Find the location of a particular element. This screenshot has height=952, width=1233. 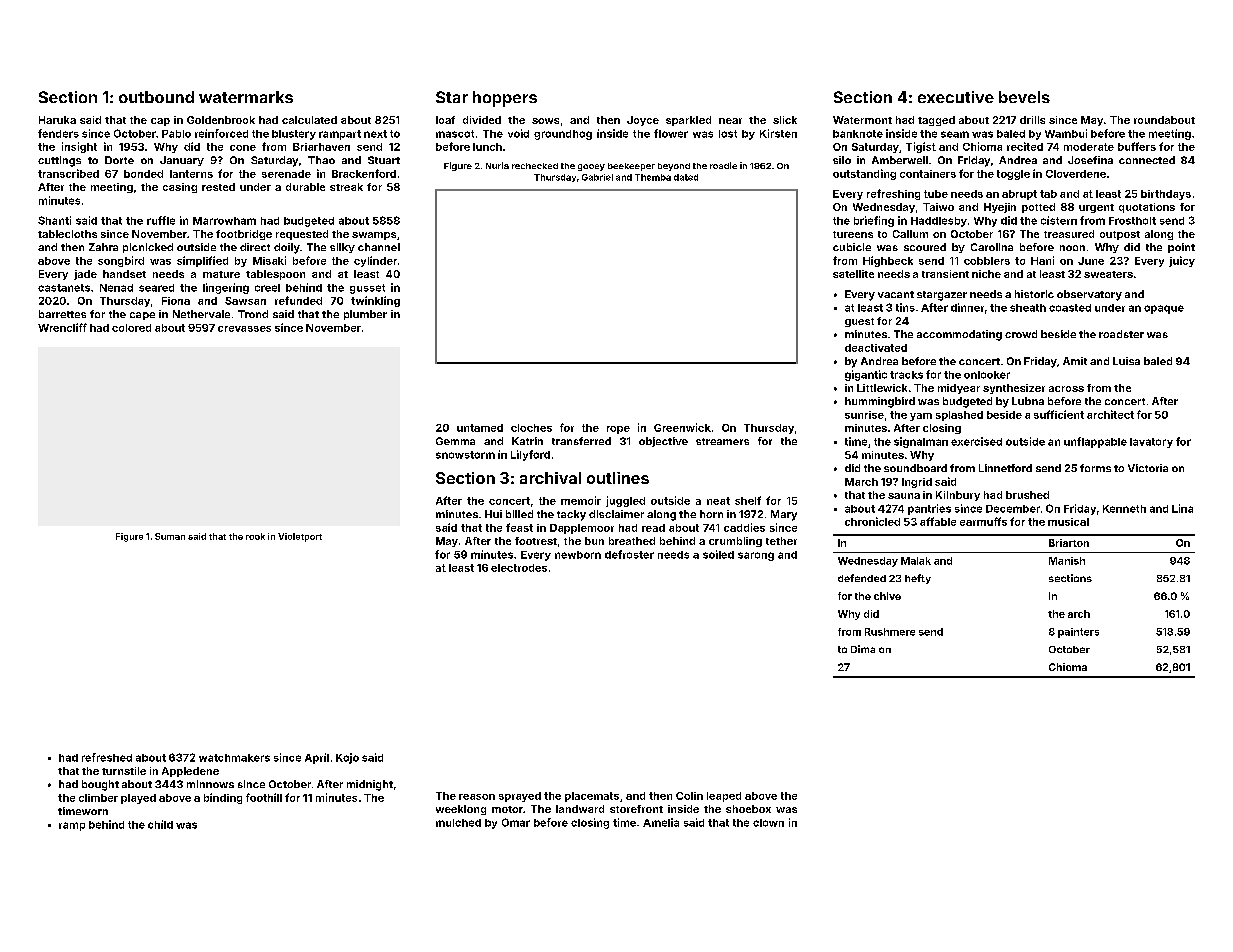

leaped is located at coordinates (724, 797).
